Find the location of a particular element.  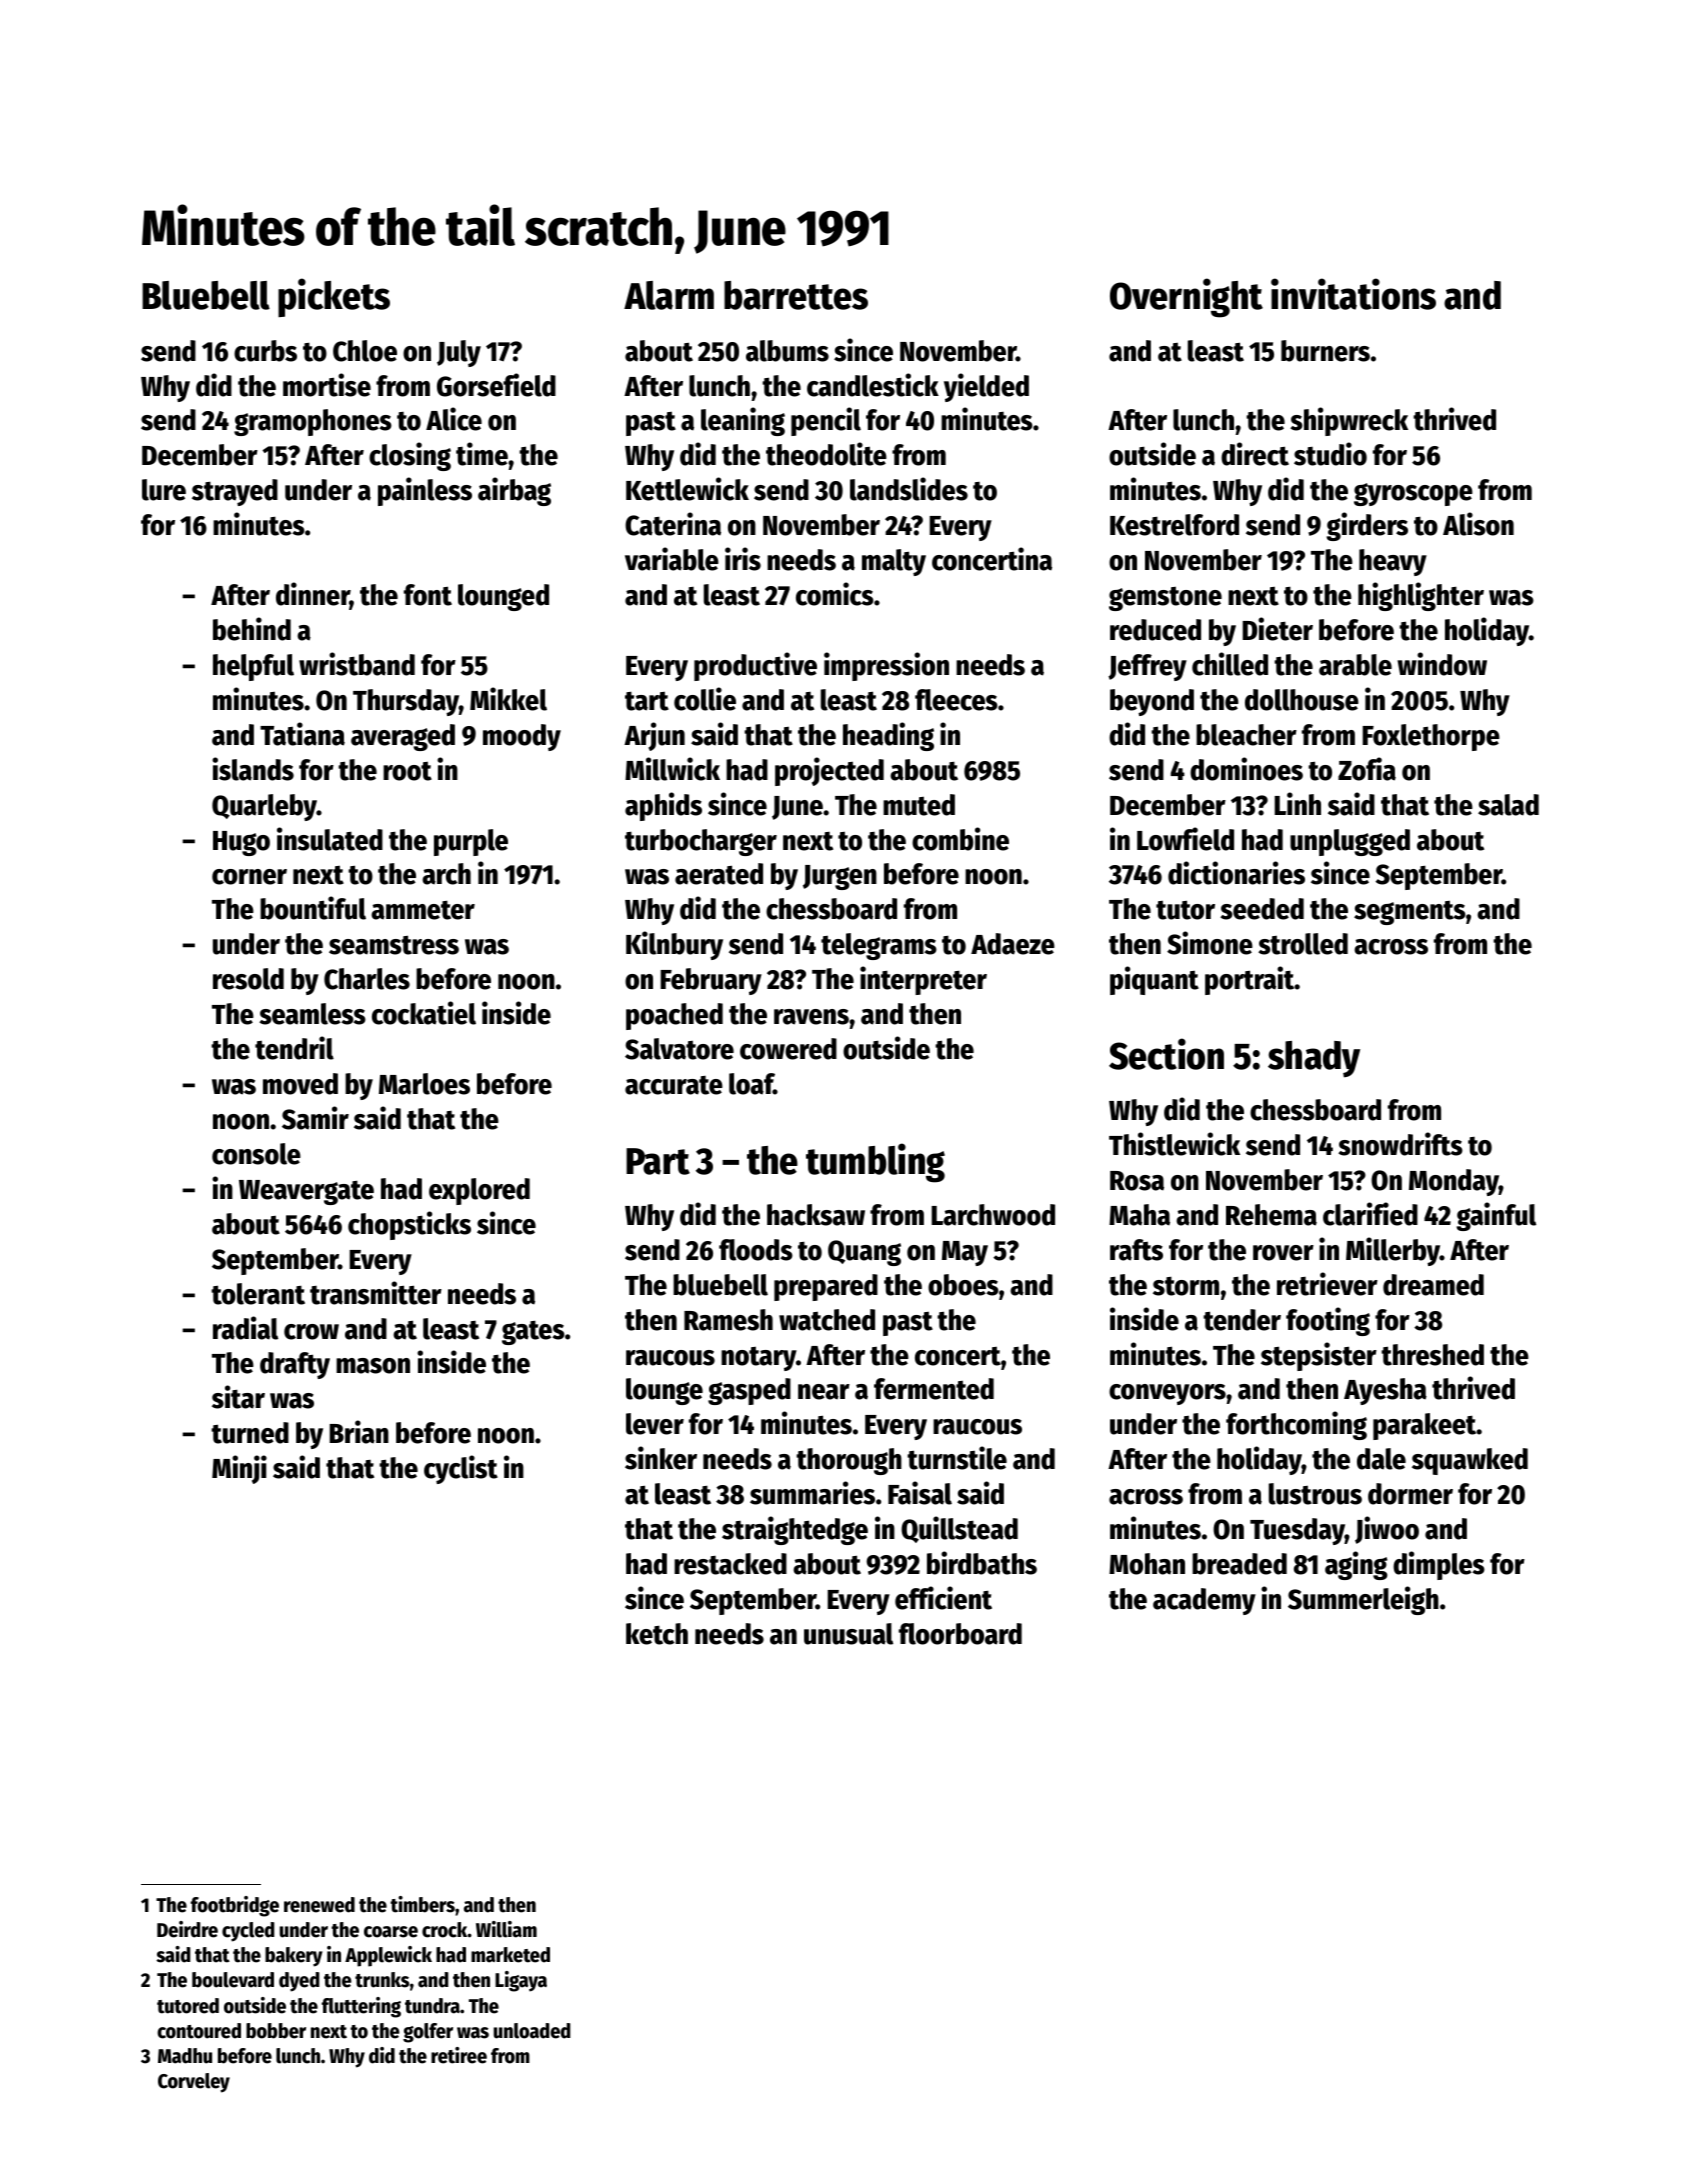

academy is located at coordinates (1204, 1601).
